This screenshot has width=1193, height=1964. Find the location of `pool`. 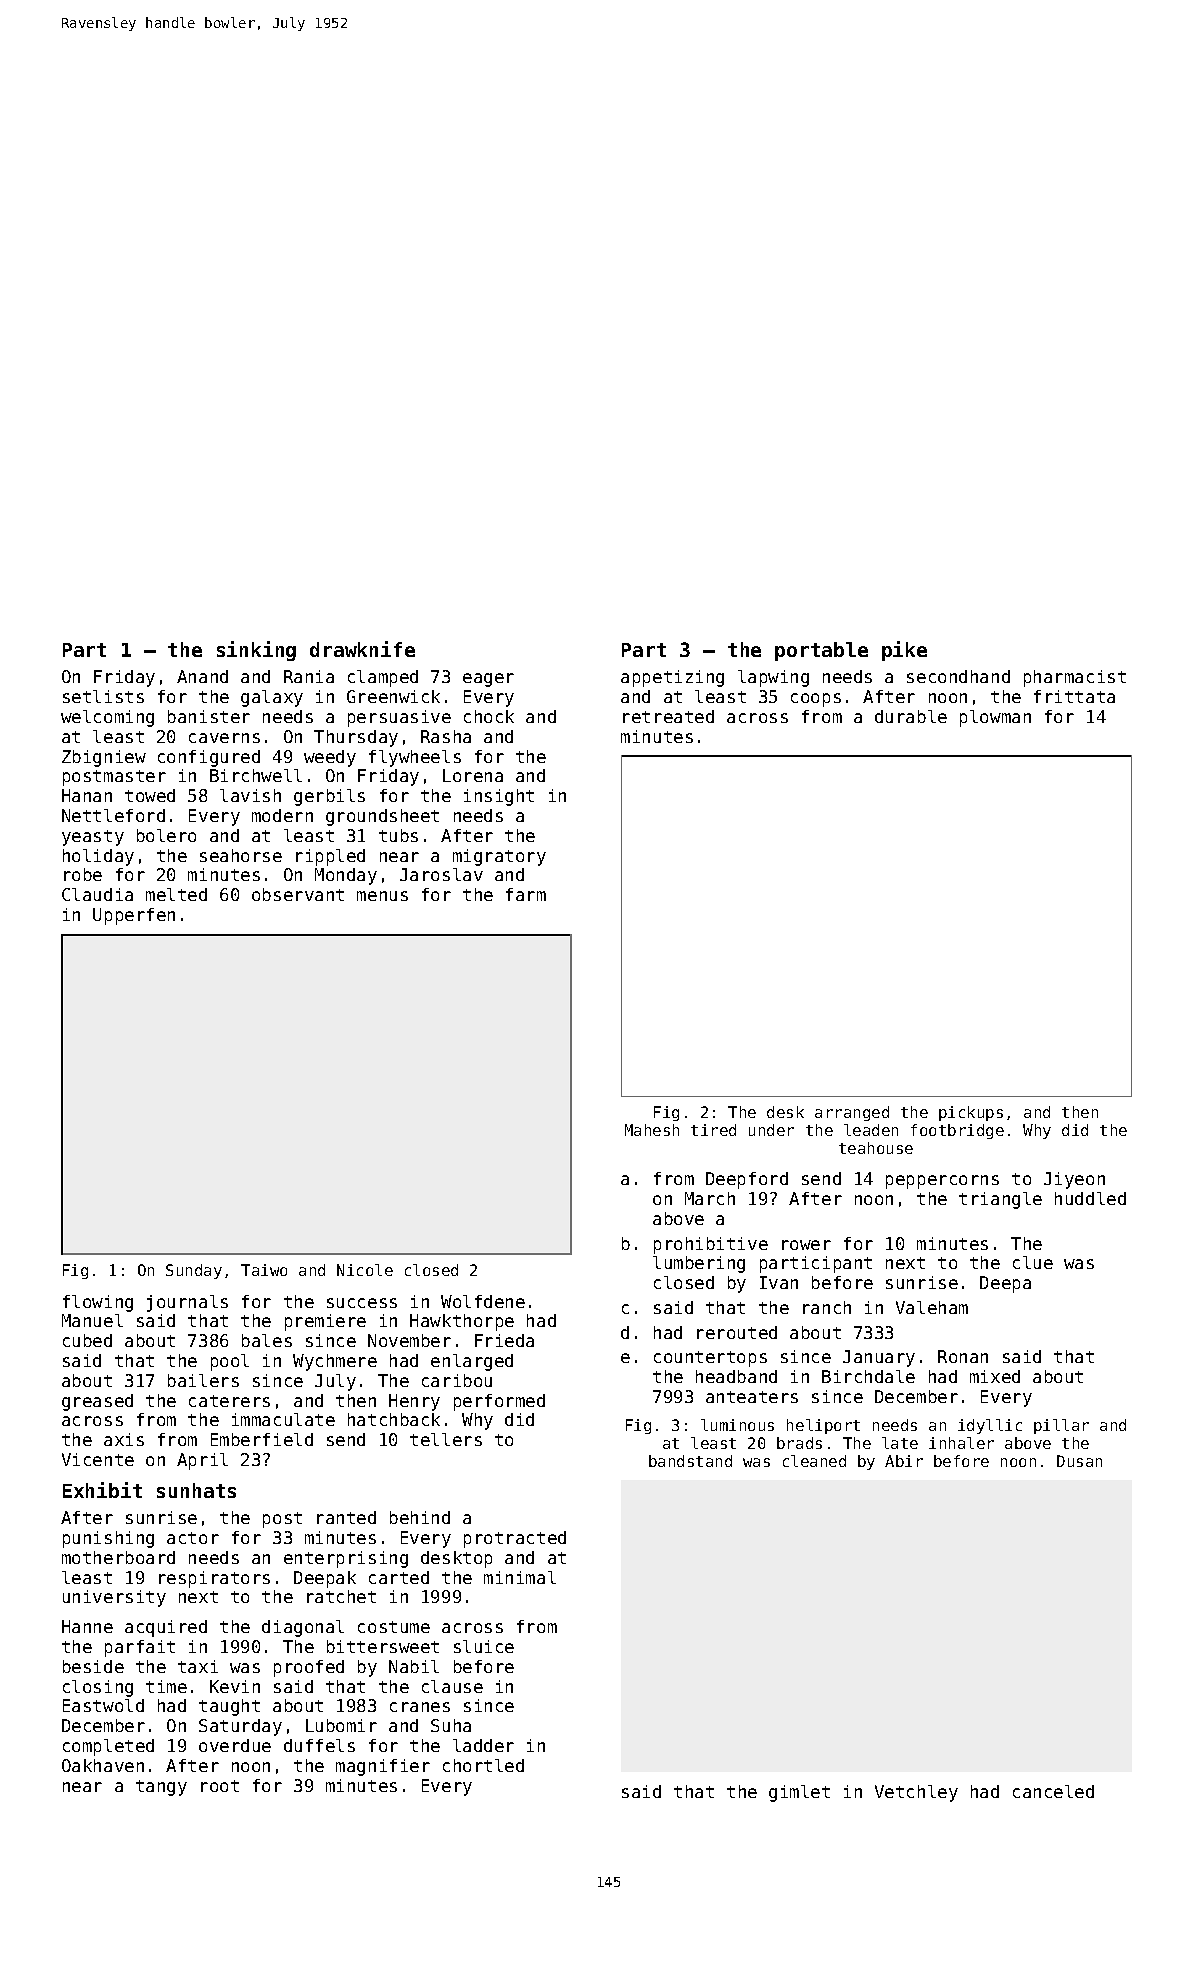

pool is located at coordinates (230, 1362).
